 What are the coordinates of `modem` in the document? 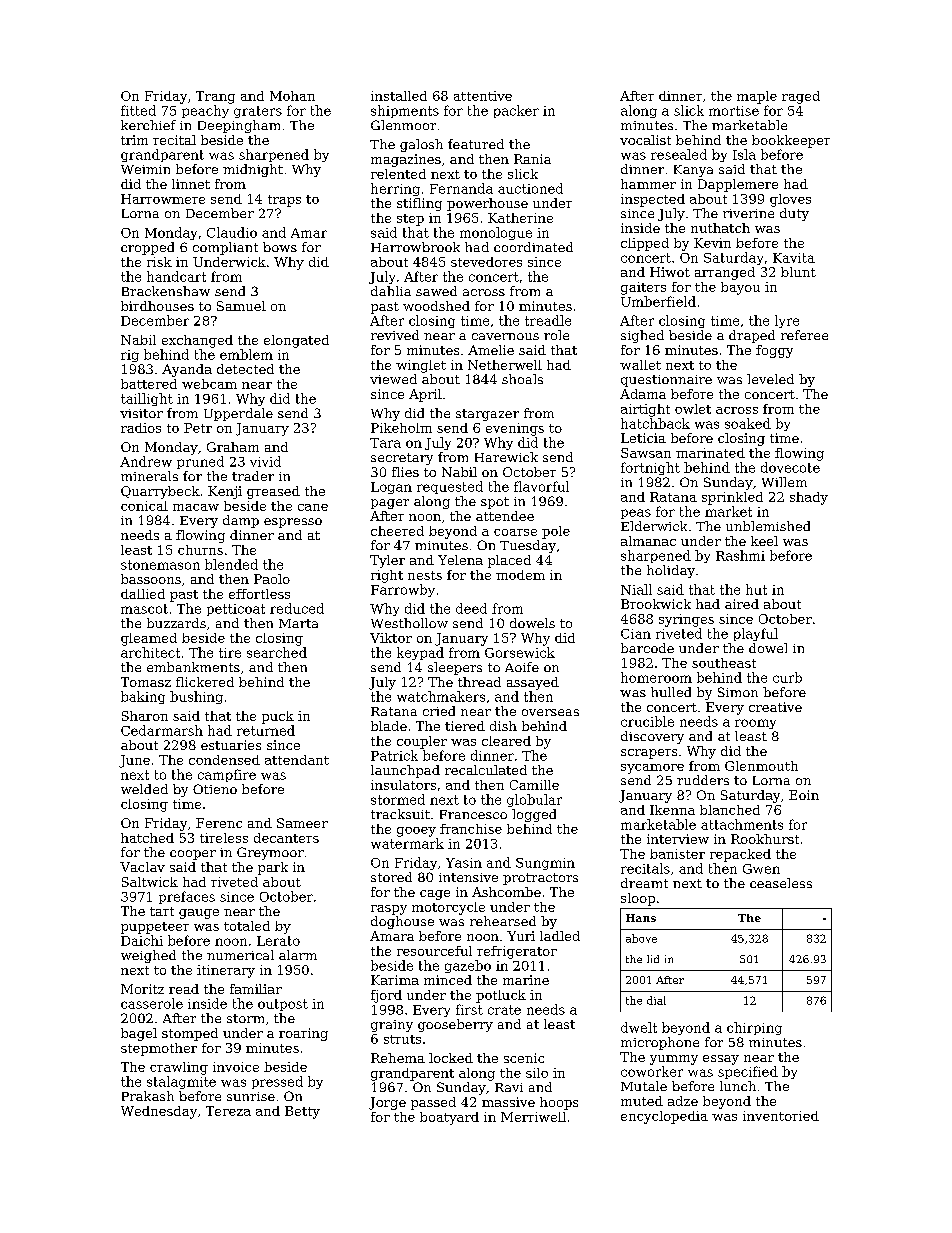 It's located at (520, 575).
